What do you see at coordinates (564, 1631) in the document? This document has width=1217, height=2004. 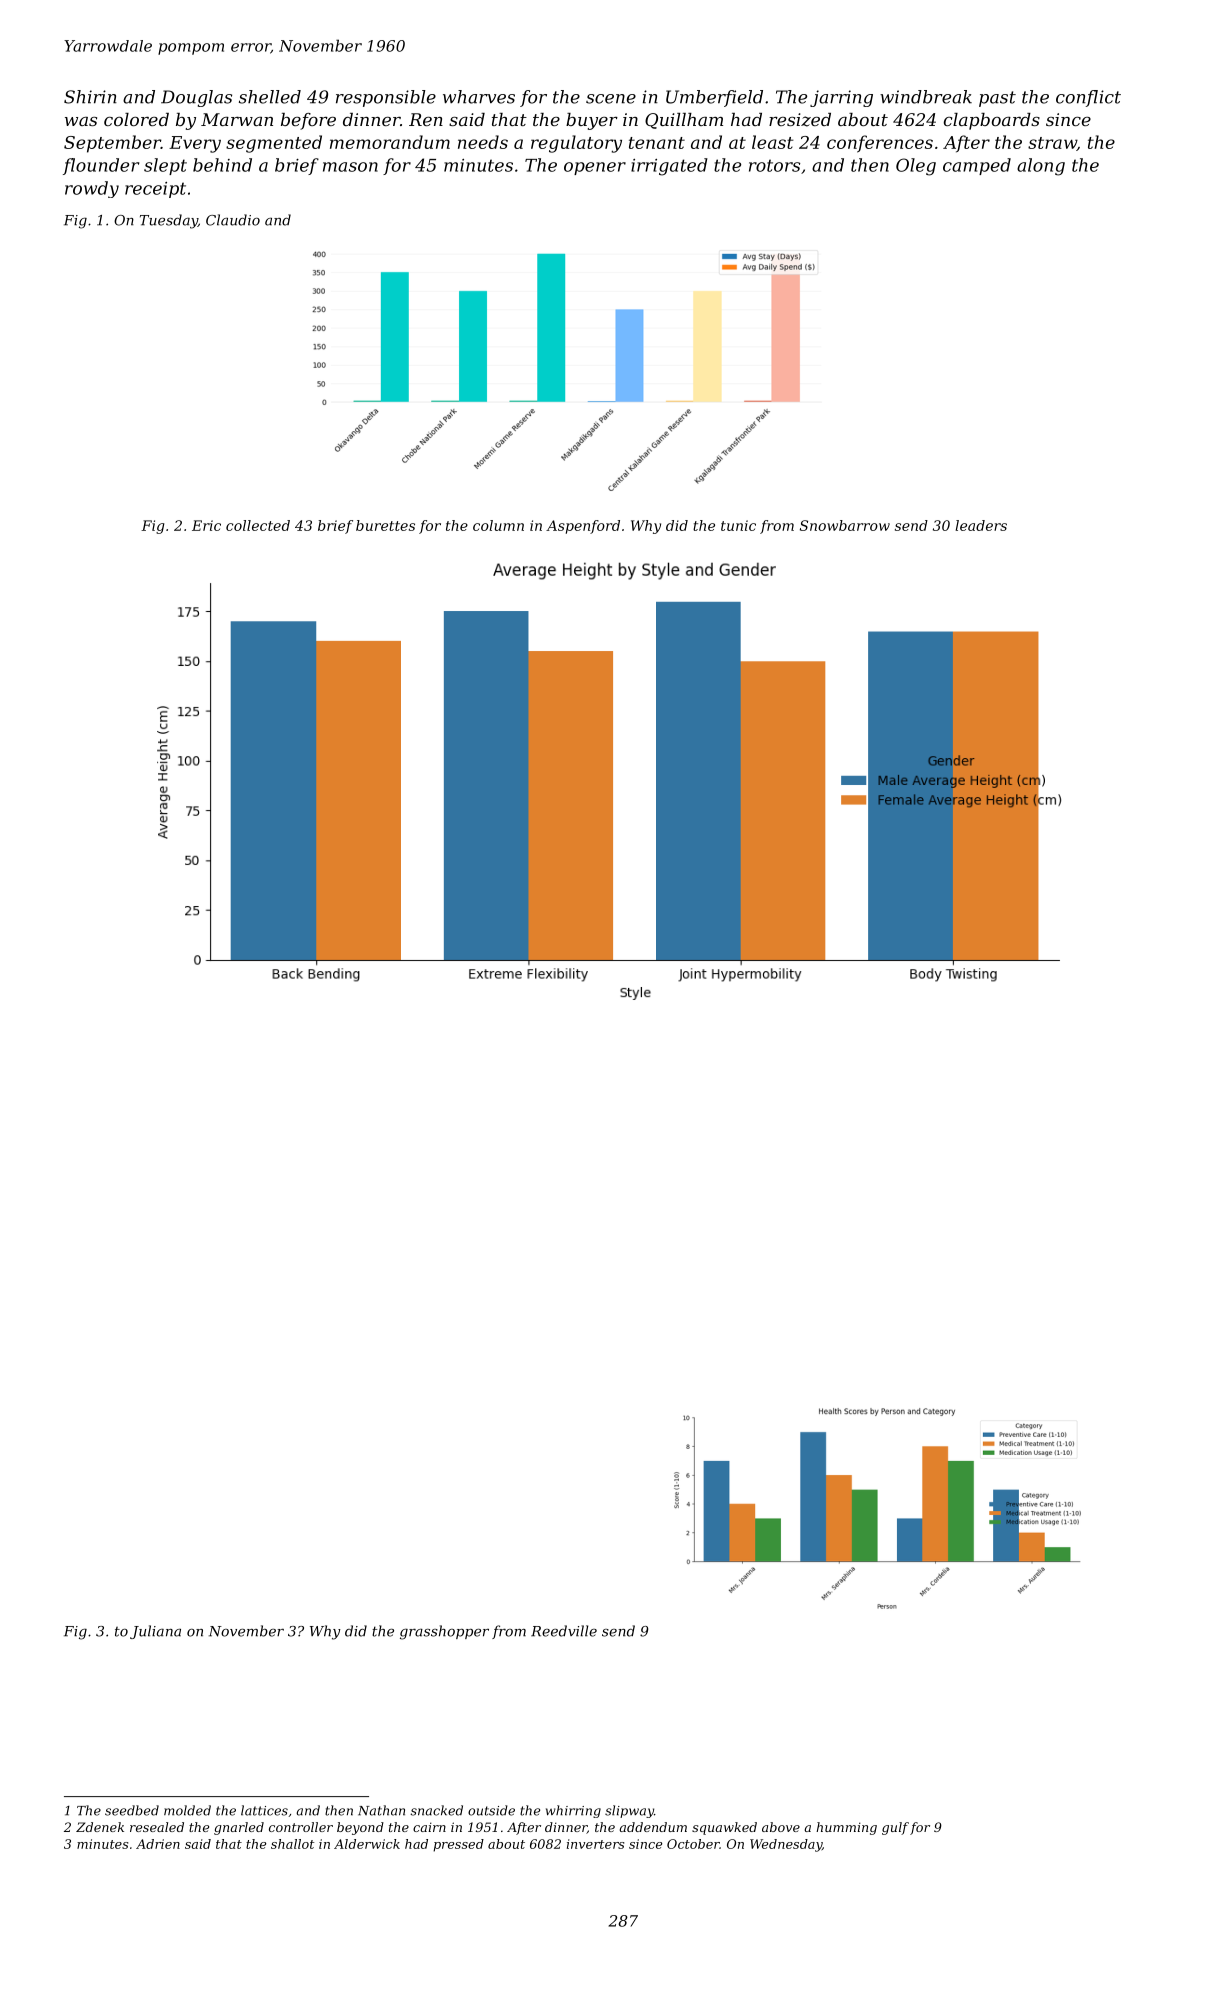 I see `Reedville` at bounding box center [564, 1631].
